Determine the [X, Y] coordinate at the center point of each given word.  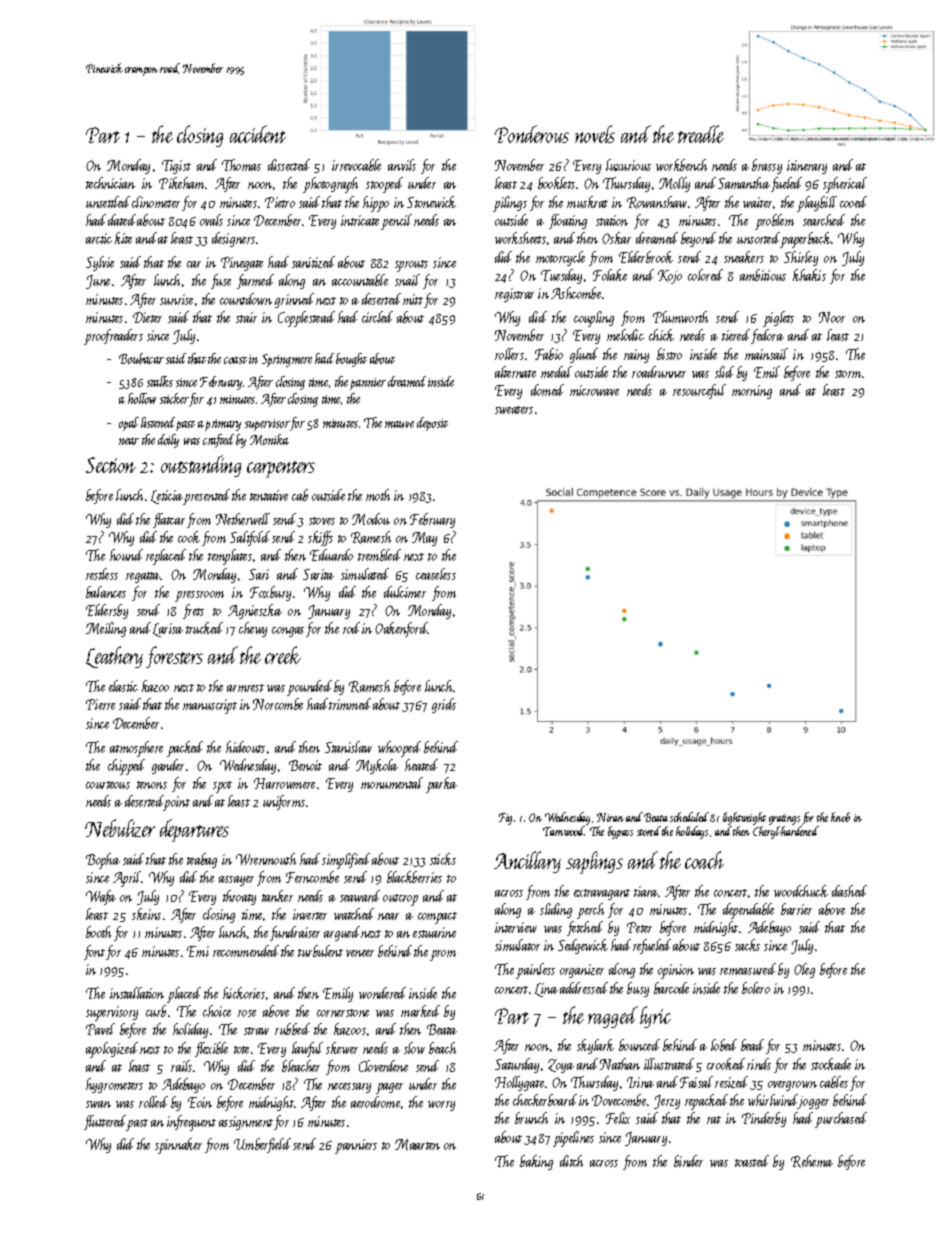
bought [351, 360]
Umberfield [262, 1145]
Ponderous [532, 134]
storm [849, 374]
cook [189, 537]
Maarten [417, 1144]
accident [258, 134]
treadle [701, 134]
